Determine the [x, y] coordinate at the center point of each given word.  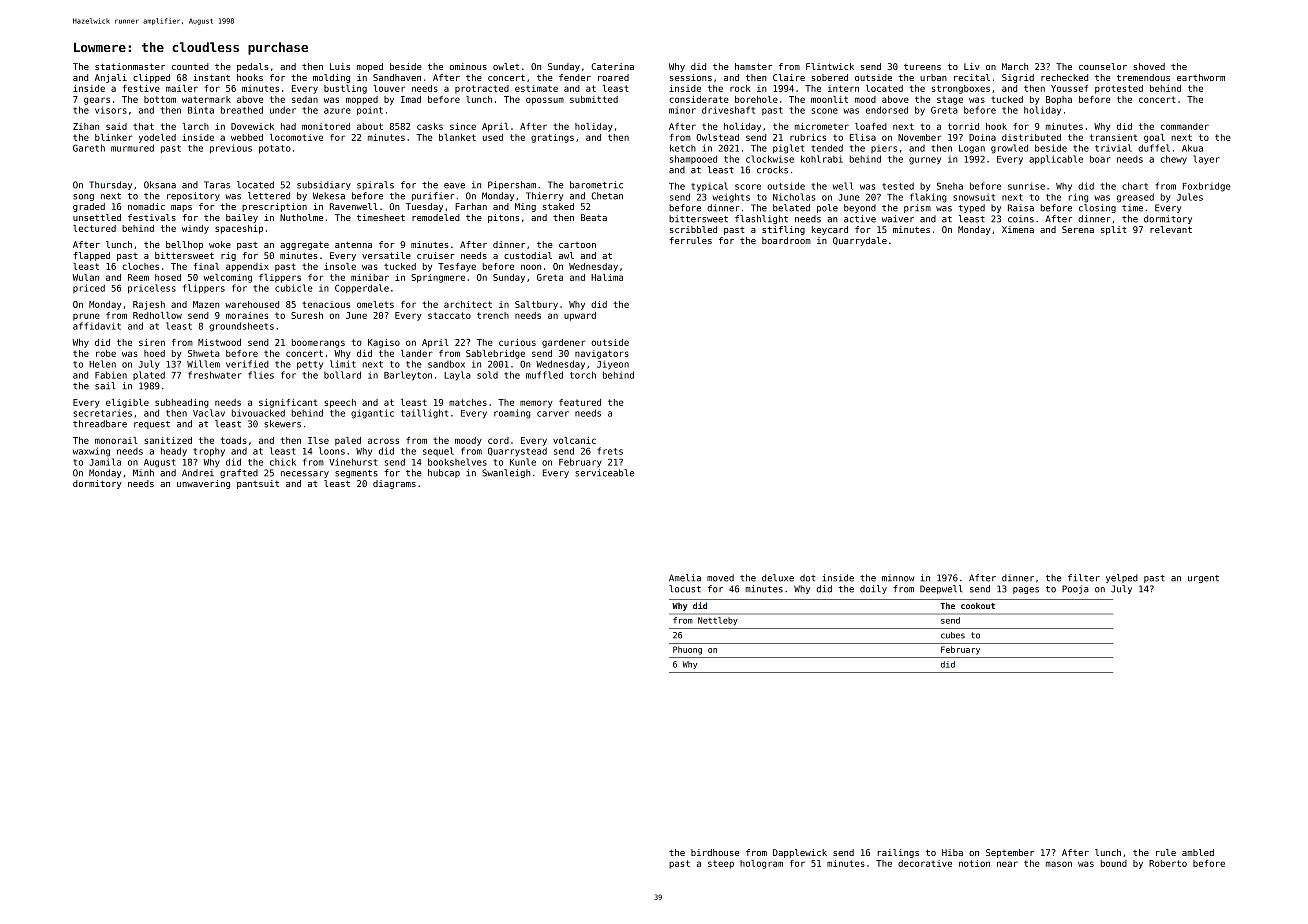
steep [721, 864]
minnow [898, 578]
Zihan [86, 126]
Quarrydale [860, 241]
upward [580, 316]
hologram [761, 864]
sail [105, 386]
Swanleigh [506, 473]
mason [1059, 864]
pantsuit [258, 484]
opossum [545, 101]
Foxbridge [1207, 187]
